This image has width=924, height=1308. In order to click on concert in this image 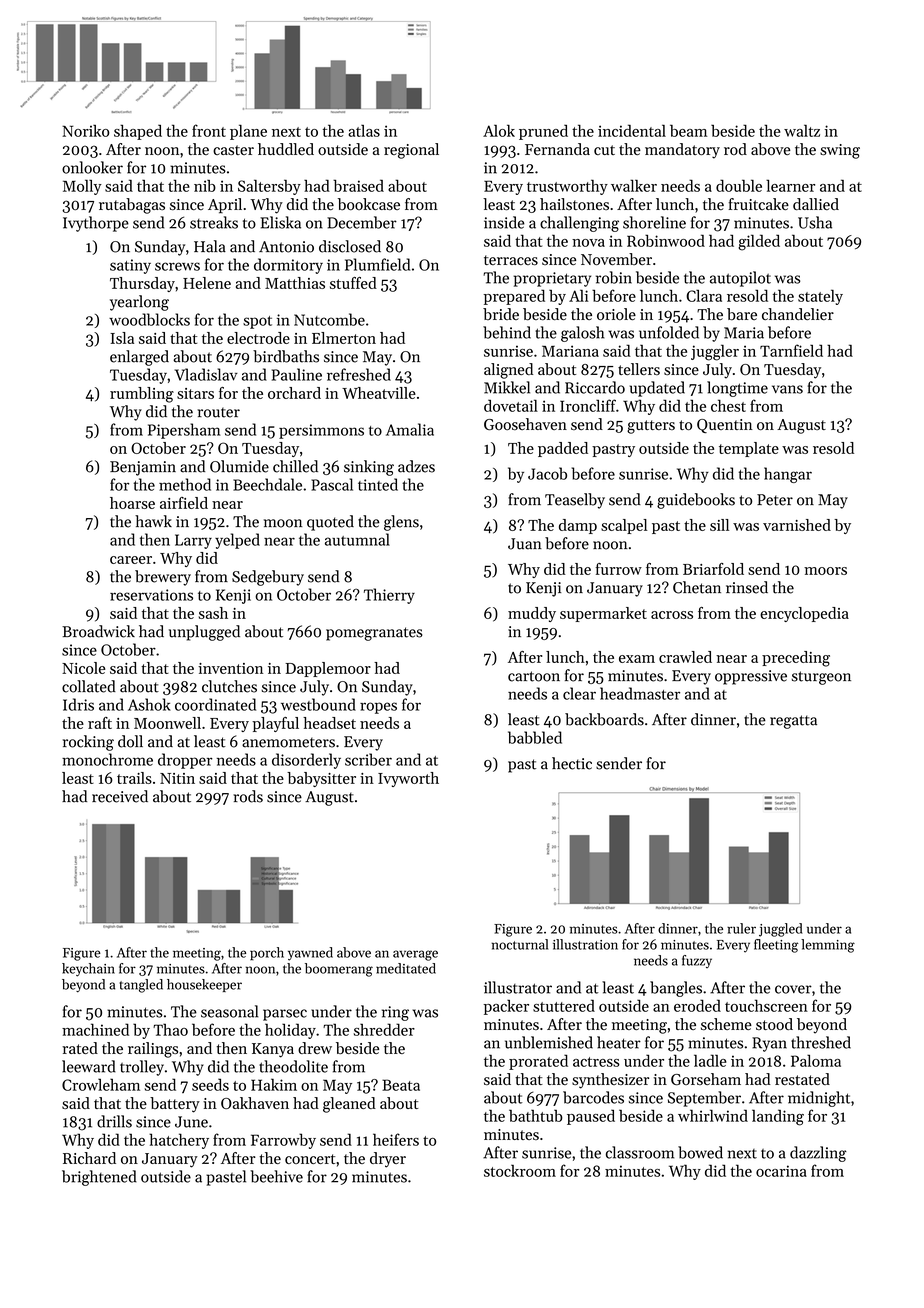, I will do `click(310, 1159)`.
